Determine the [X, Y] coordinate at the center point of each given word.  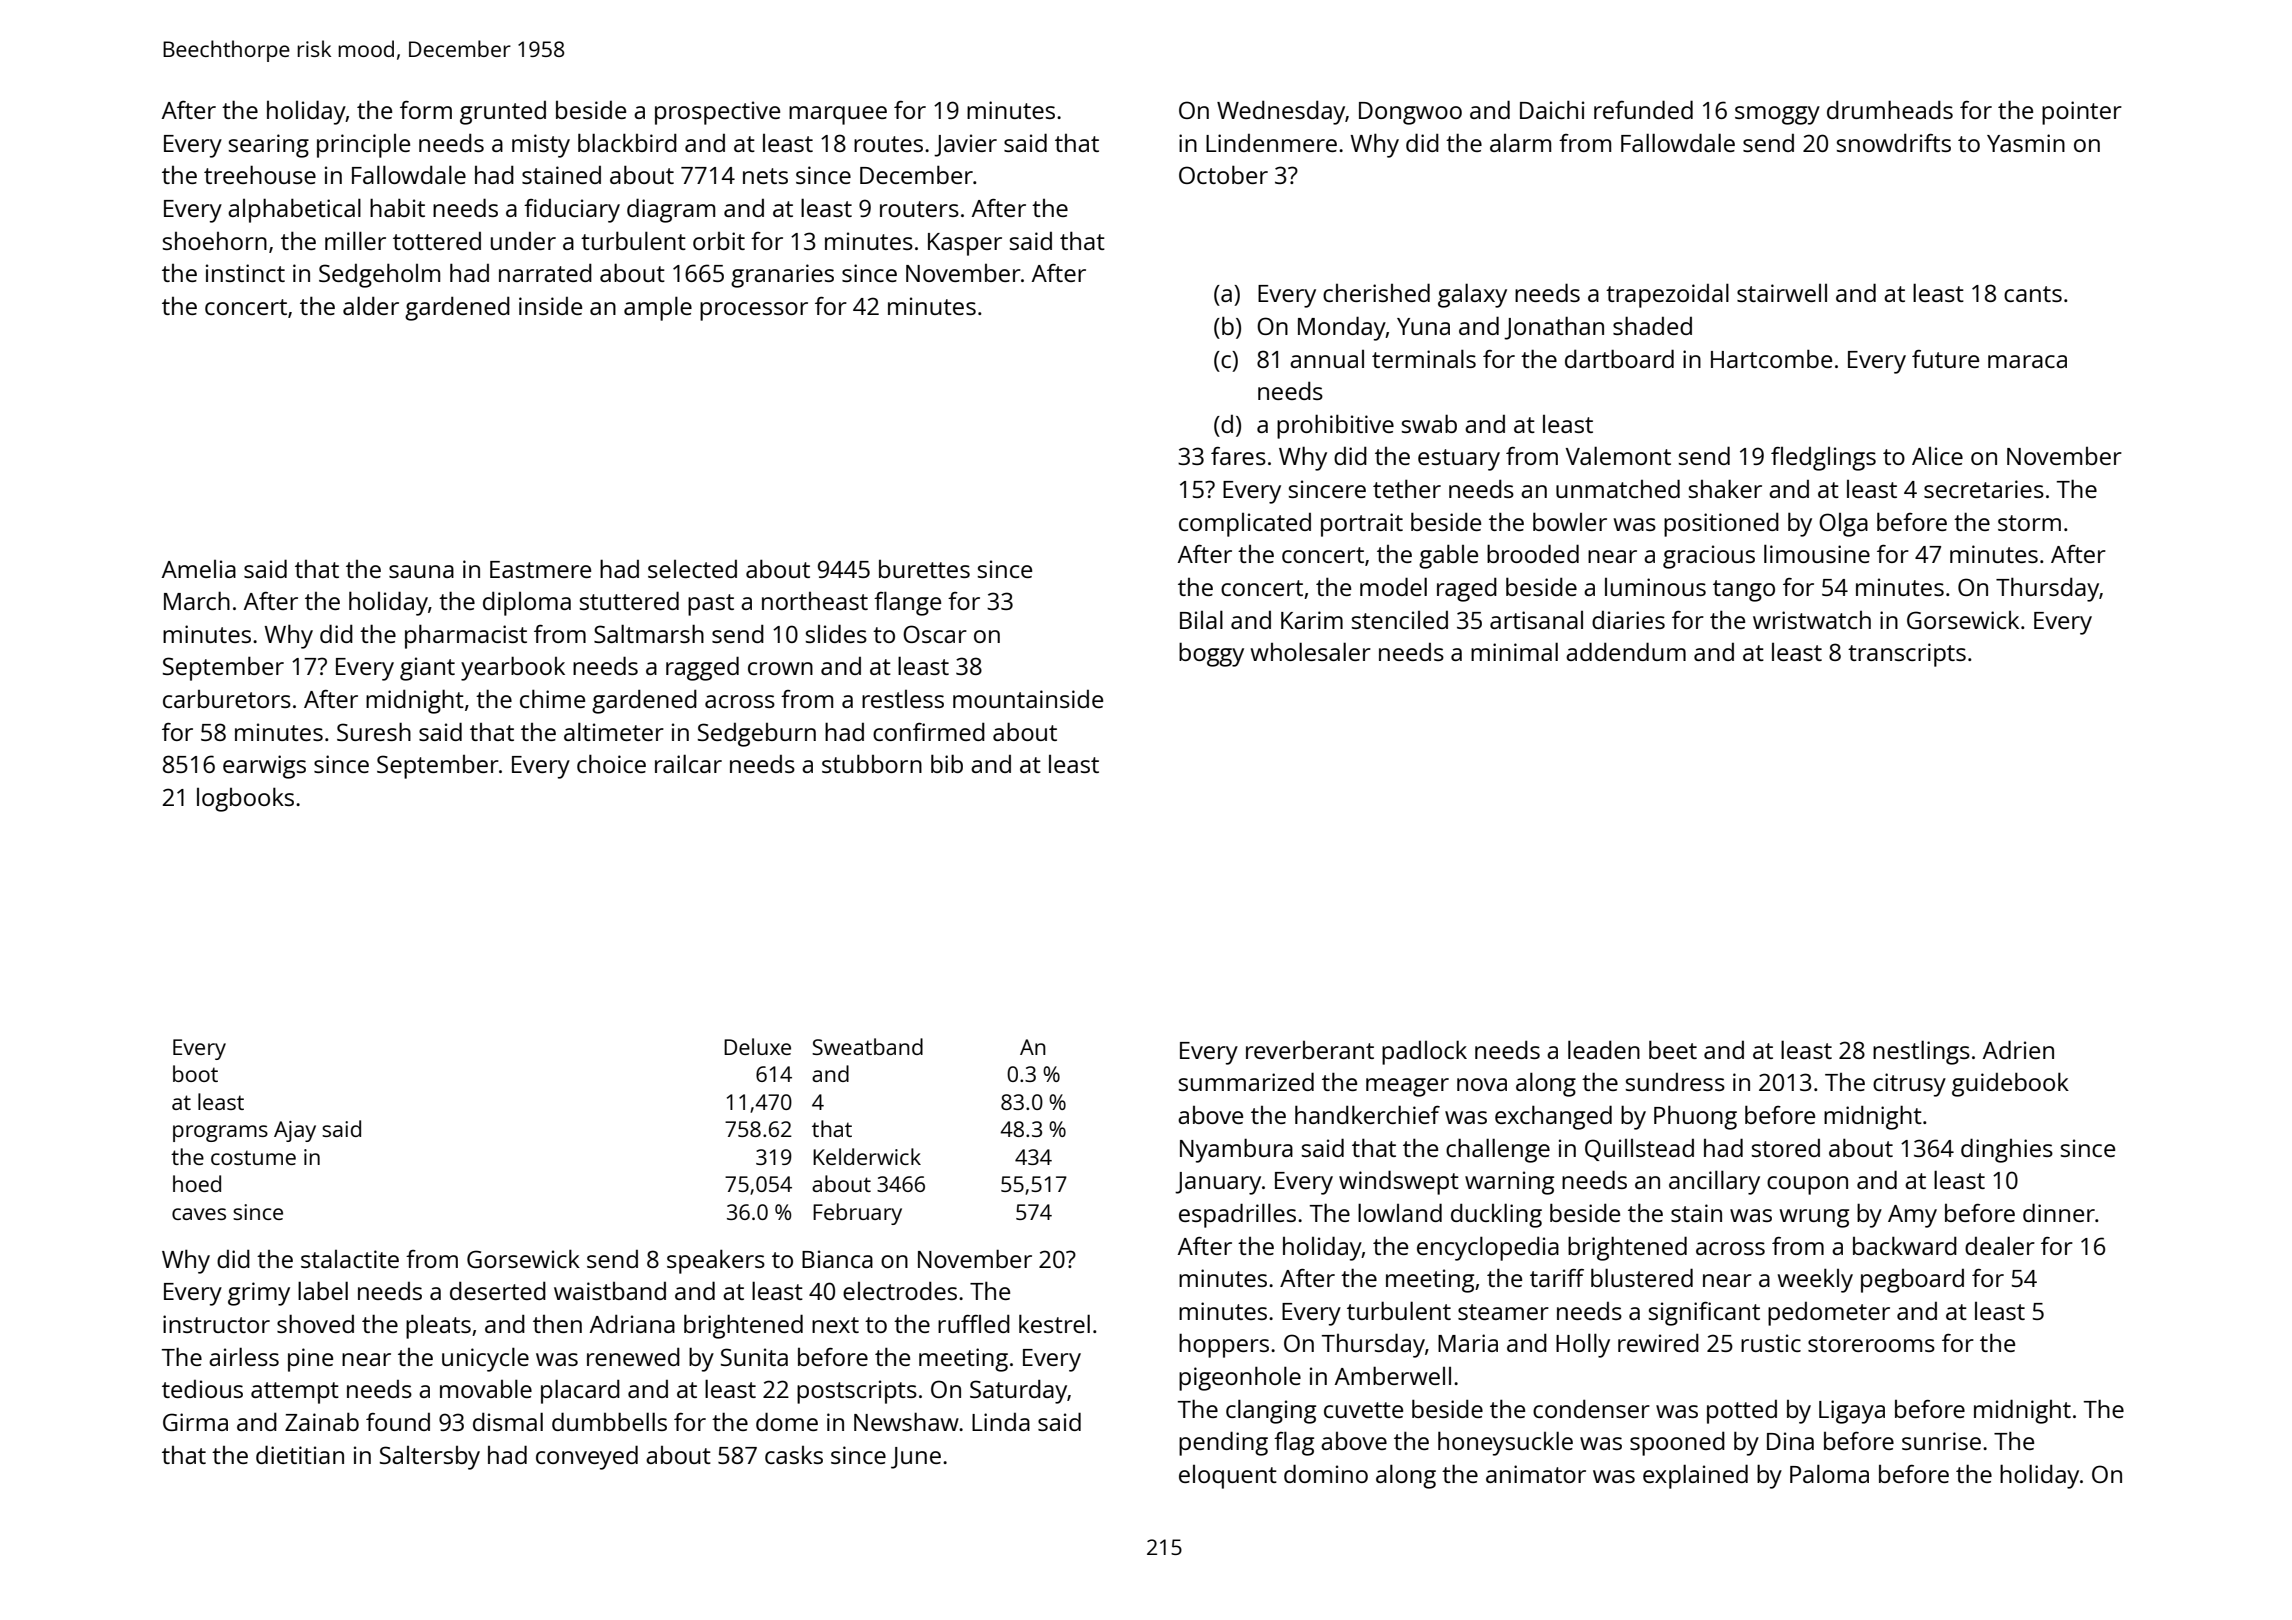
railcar [688, 763]
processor [754, 311]
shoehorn [215, 241]
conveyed [587, 1457]
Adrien [2018, 1049]
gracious [1709, 557]
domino [1326, 1473]
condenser [1591, 1408]
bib [947, 763]
